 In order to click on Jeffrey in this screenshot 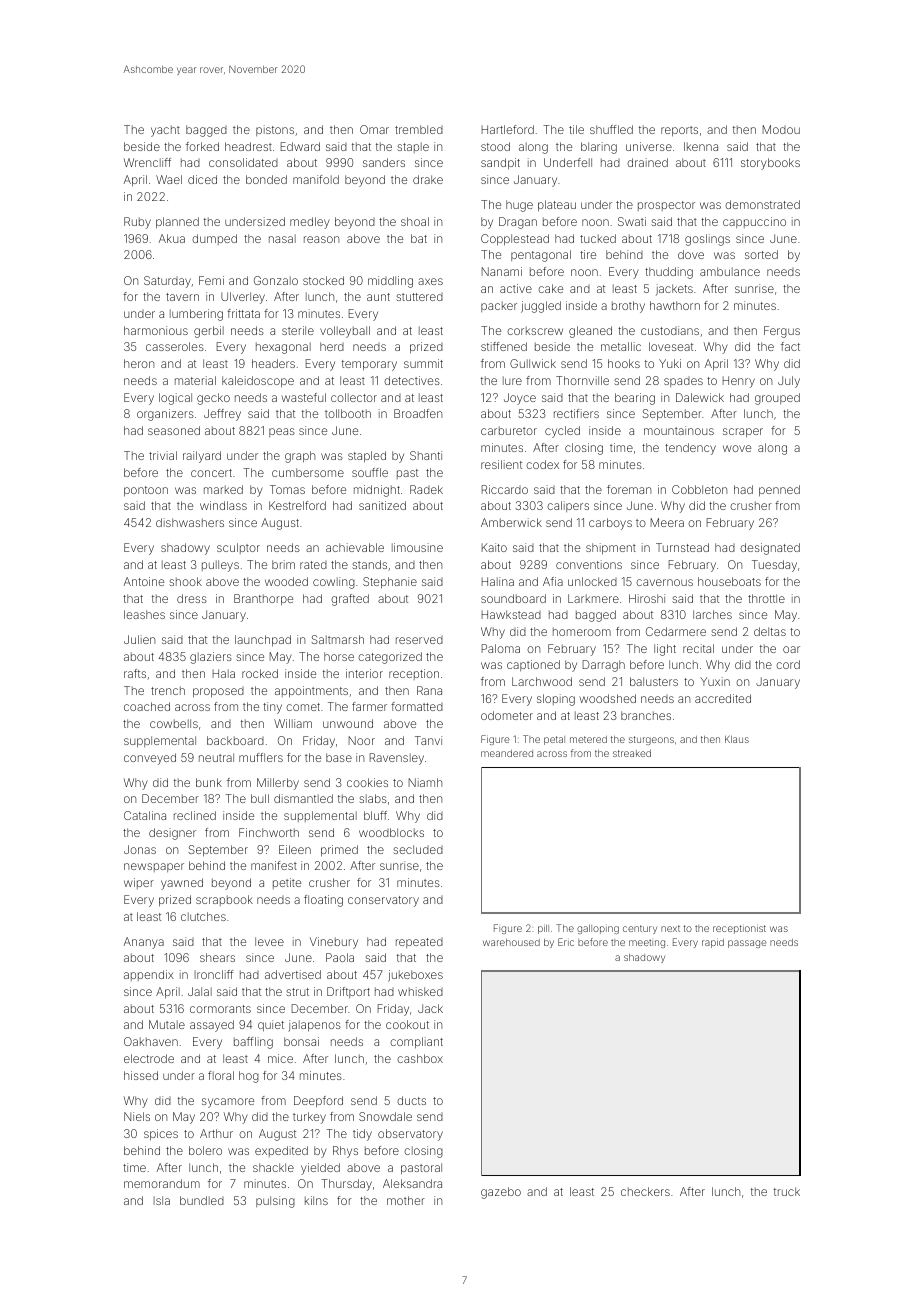, I will do `click(222, 415)`.
